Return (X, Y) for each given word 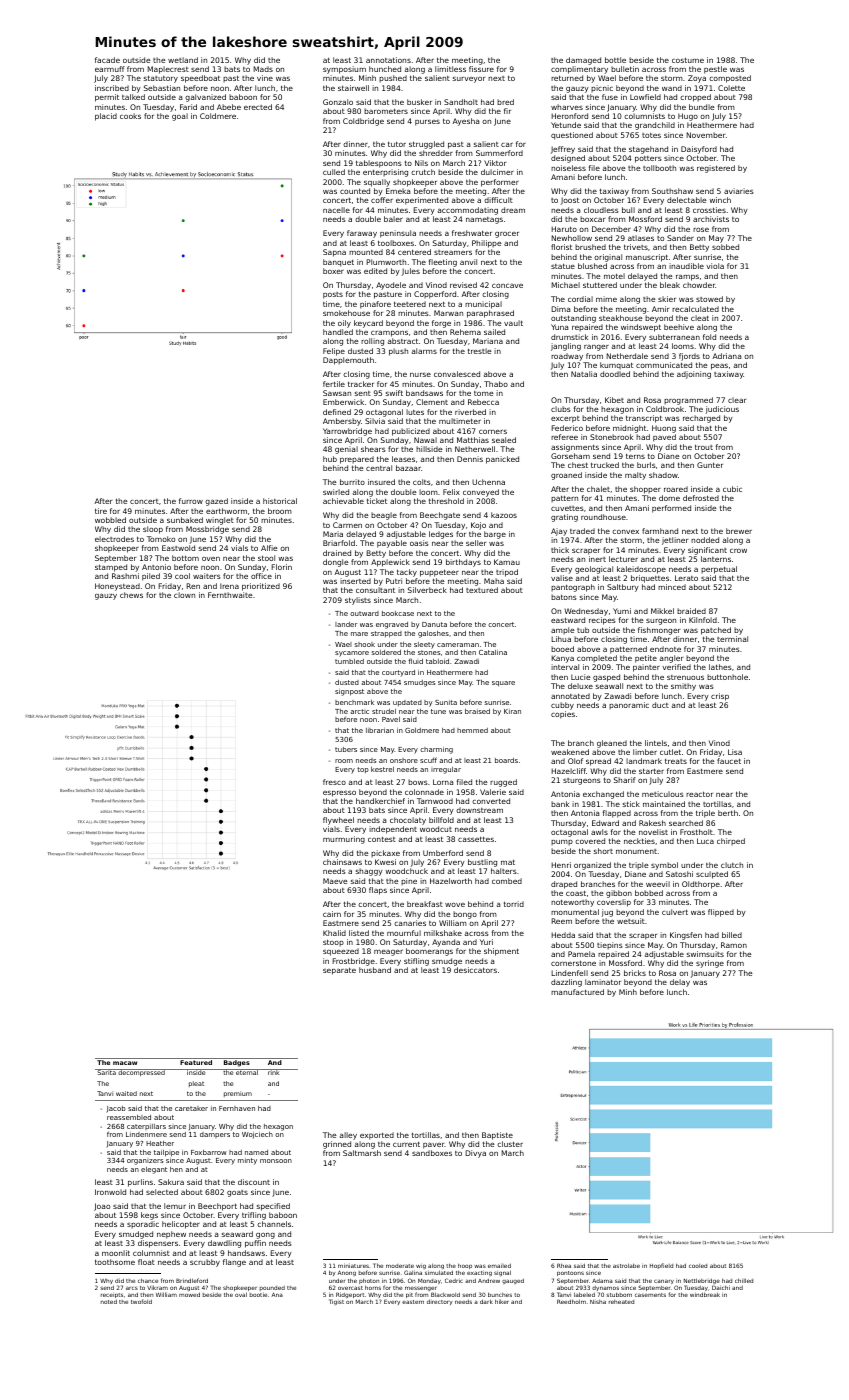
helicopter (181, 1225)
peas (719, 366)
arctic (360, 711)
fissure (481, 69)
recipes (602, 621)
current (406, 1144)
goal (180, 117)
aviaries (739, 191)
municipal (483, 305)
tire (101, 511)
